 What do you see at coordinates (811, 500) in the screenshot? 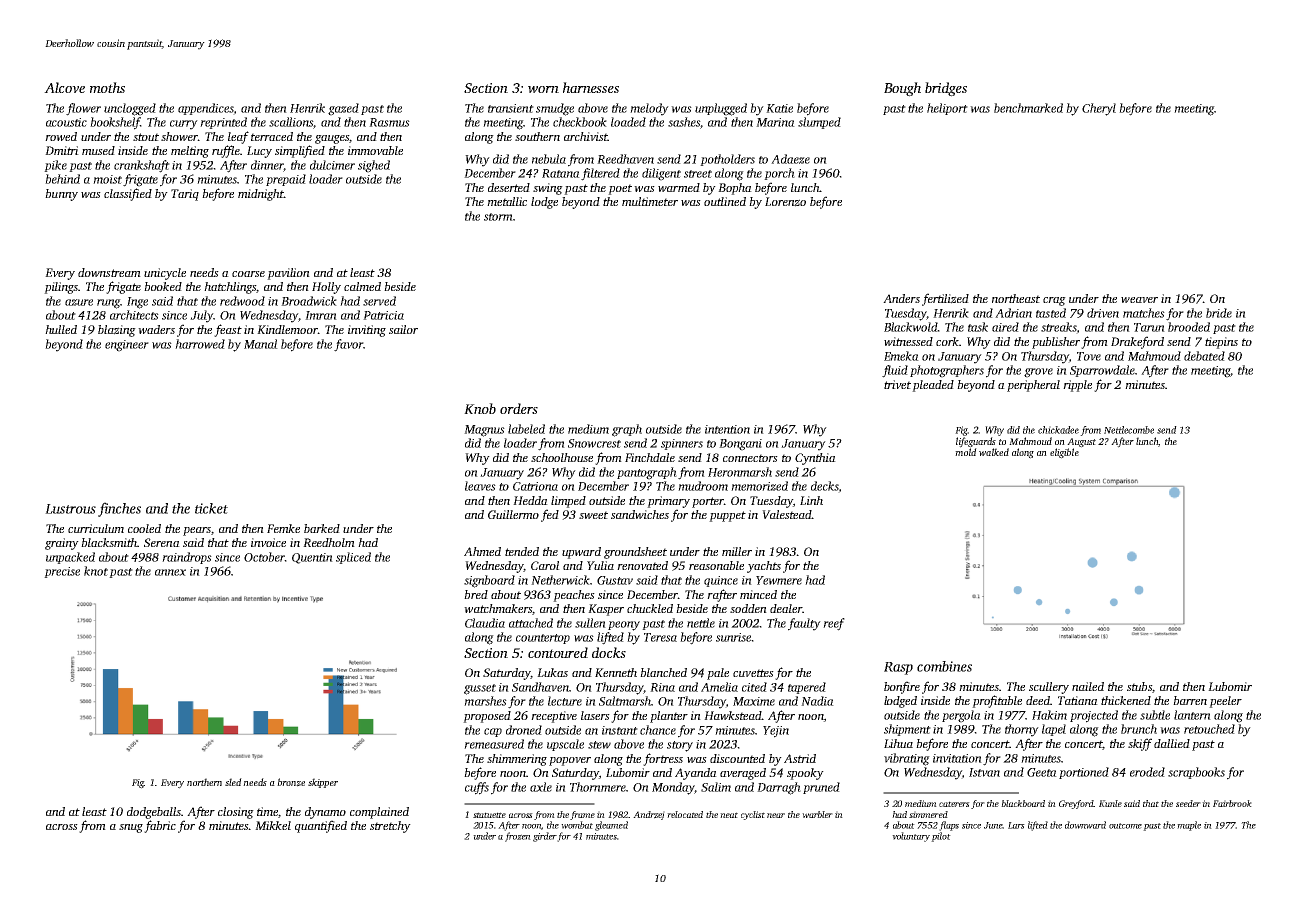
I see `Linh` at bounding box center [811, 500].
